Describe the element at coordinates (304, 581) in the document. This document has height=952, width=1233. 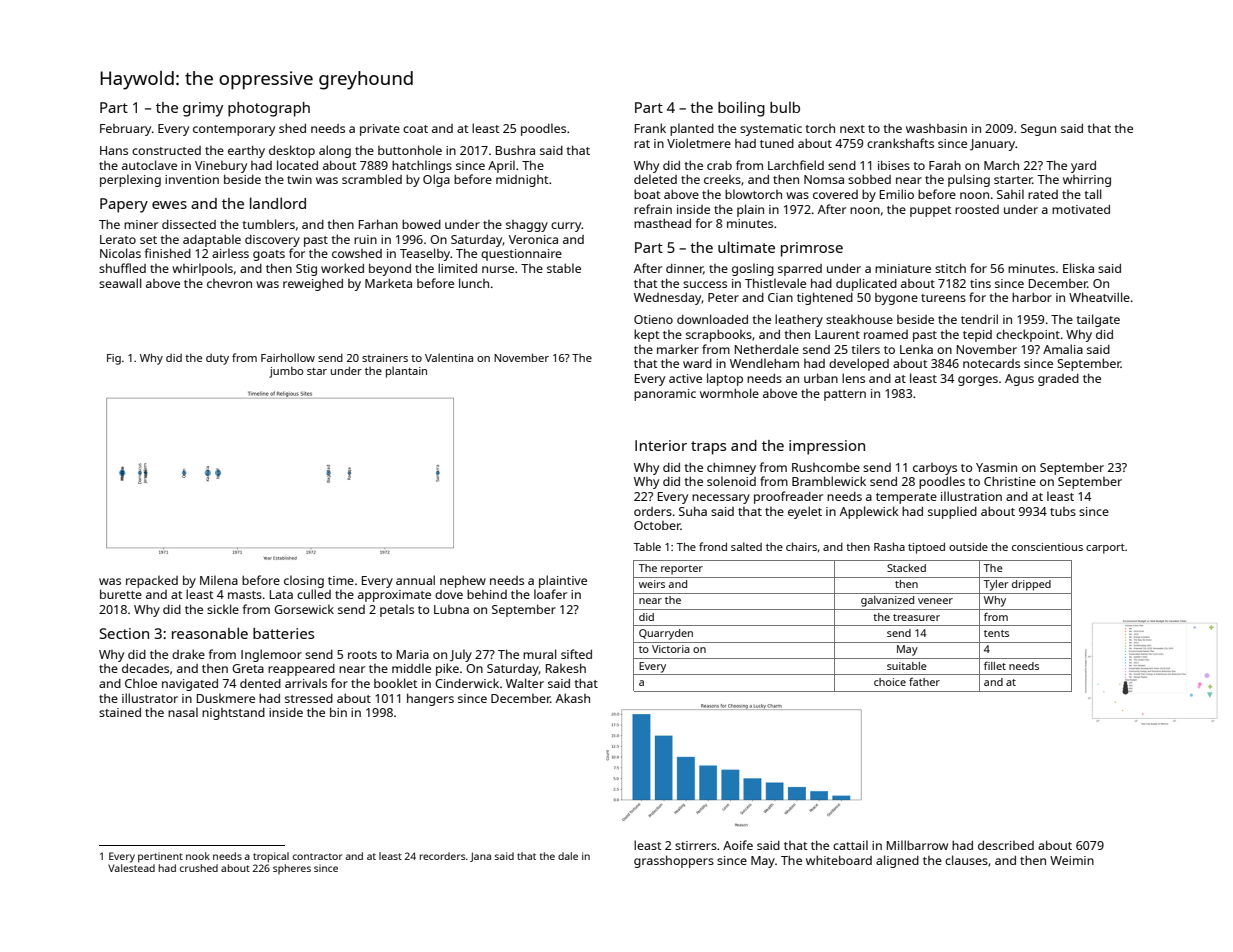
I see `closing` at that location.
